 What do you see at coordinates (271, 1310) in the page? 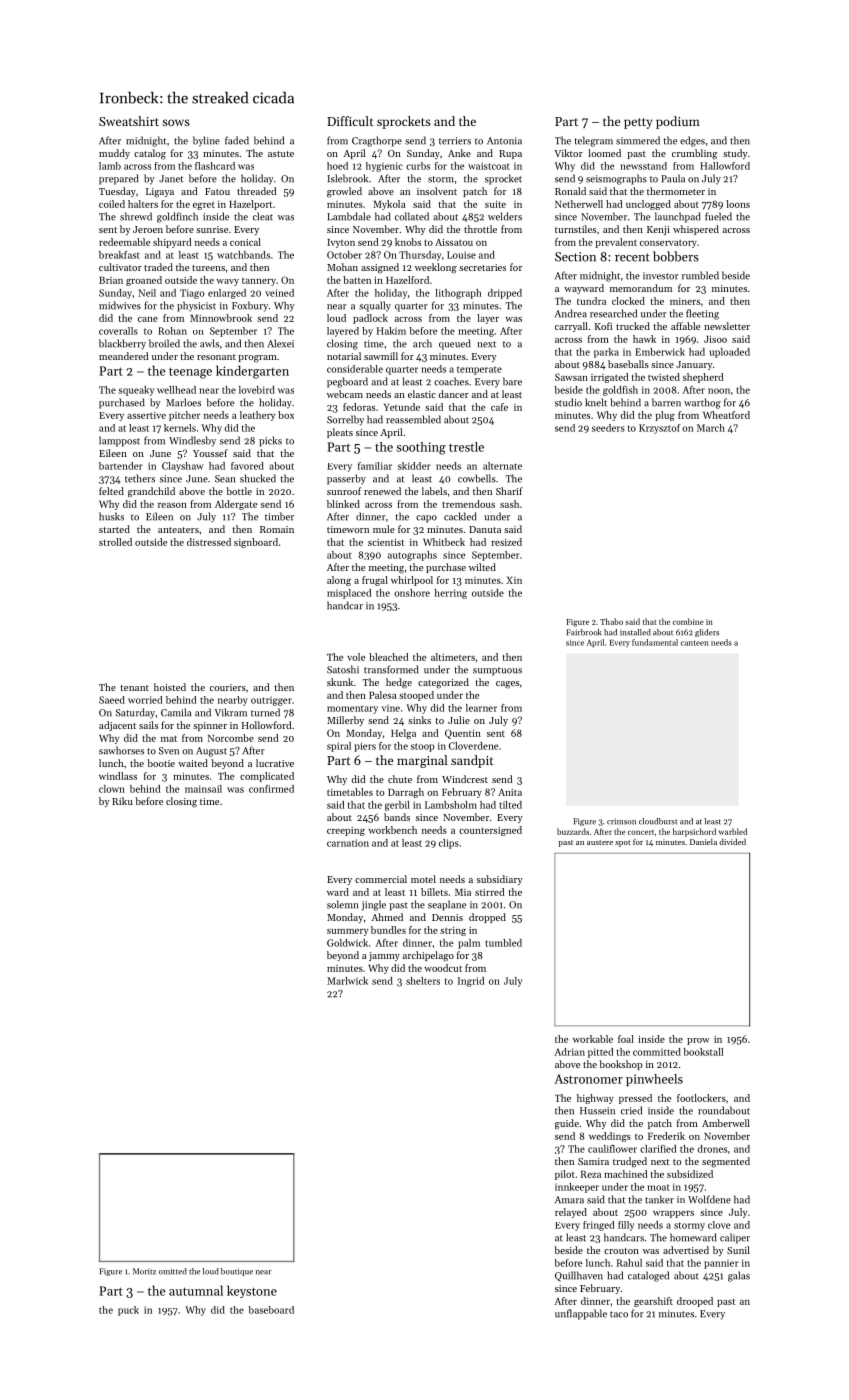
I see `baseboard` at bounding box center [271, 1310].
